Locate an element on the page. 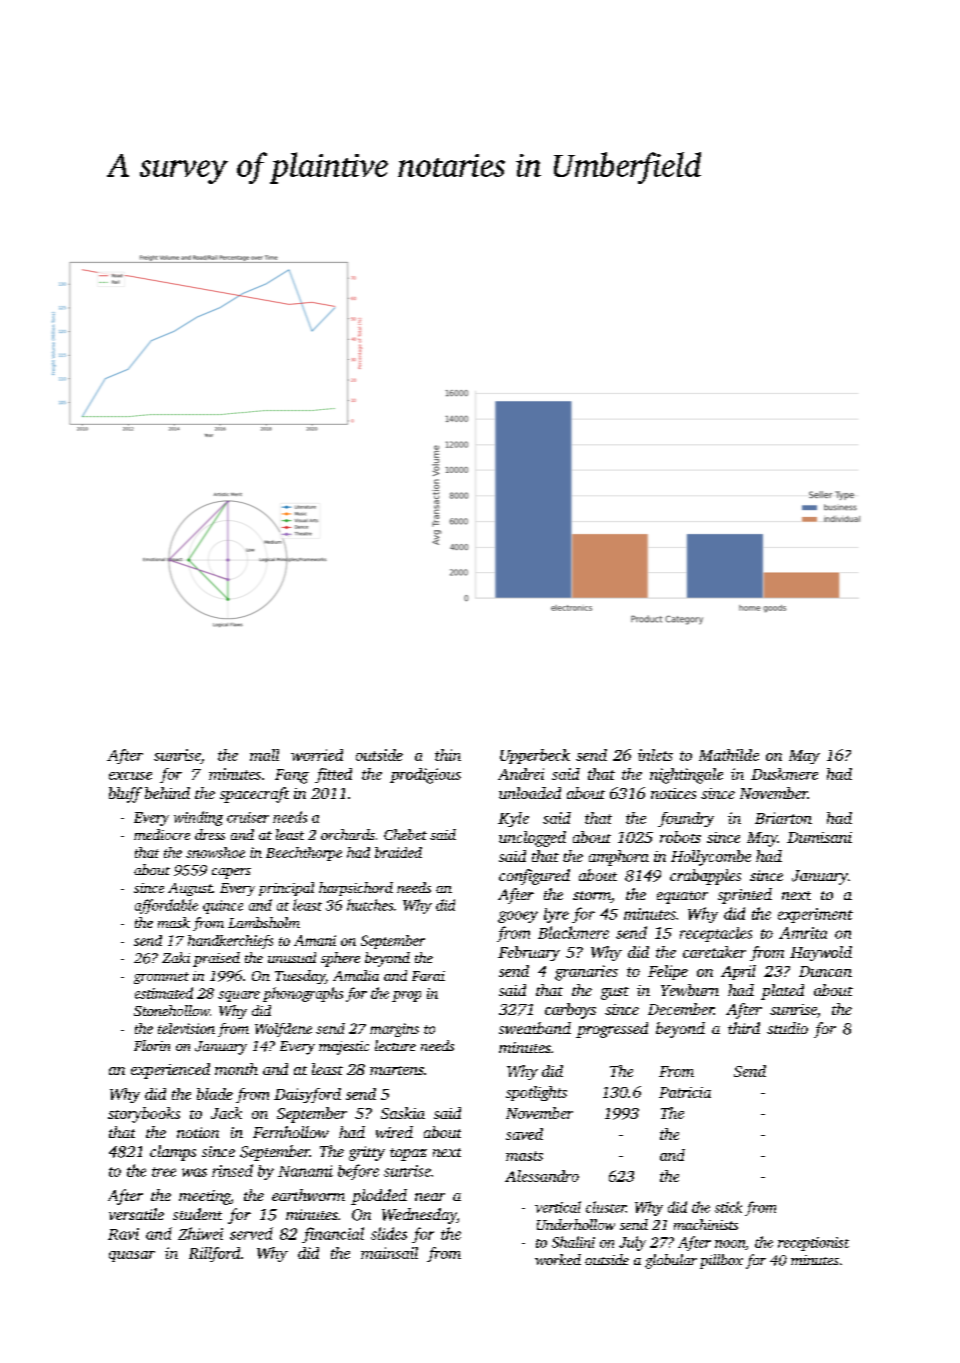  worried is located at coordinates (317, 755).
